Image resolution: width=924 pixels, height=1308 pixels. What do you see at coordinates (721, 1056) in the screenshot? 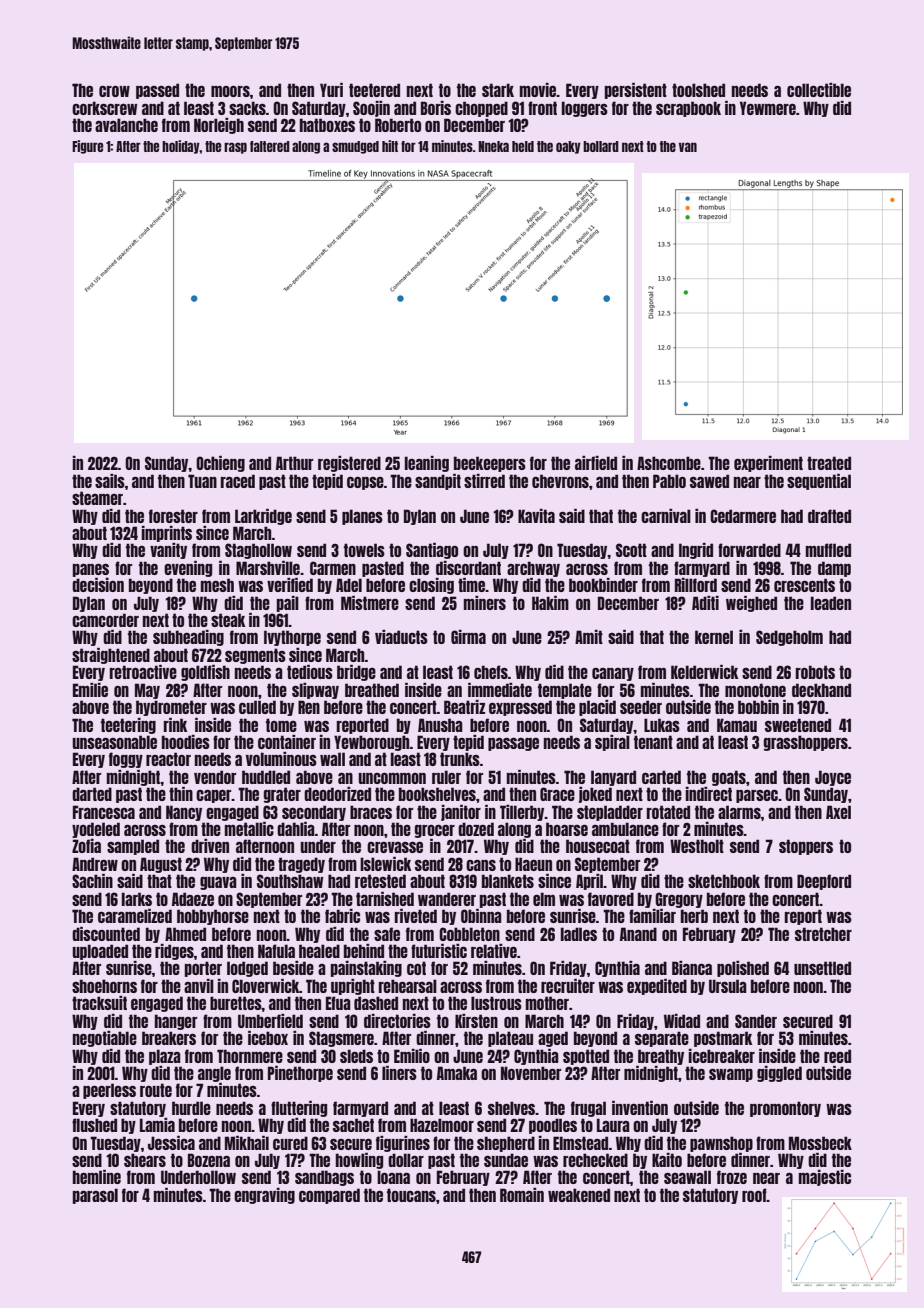
I see `icebreaker` at bounding box center [721, 1056].
